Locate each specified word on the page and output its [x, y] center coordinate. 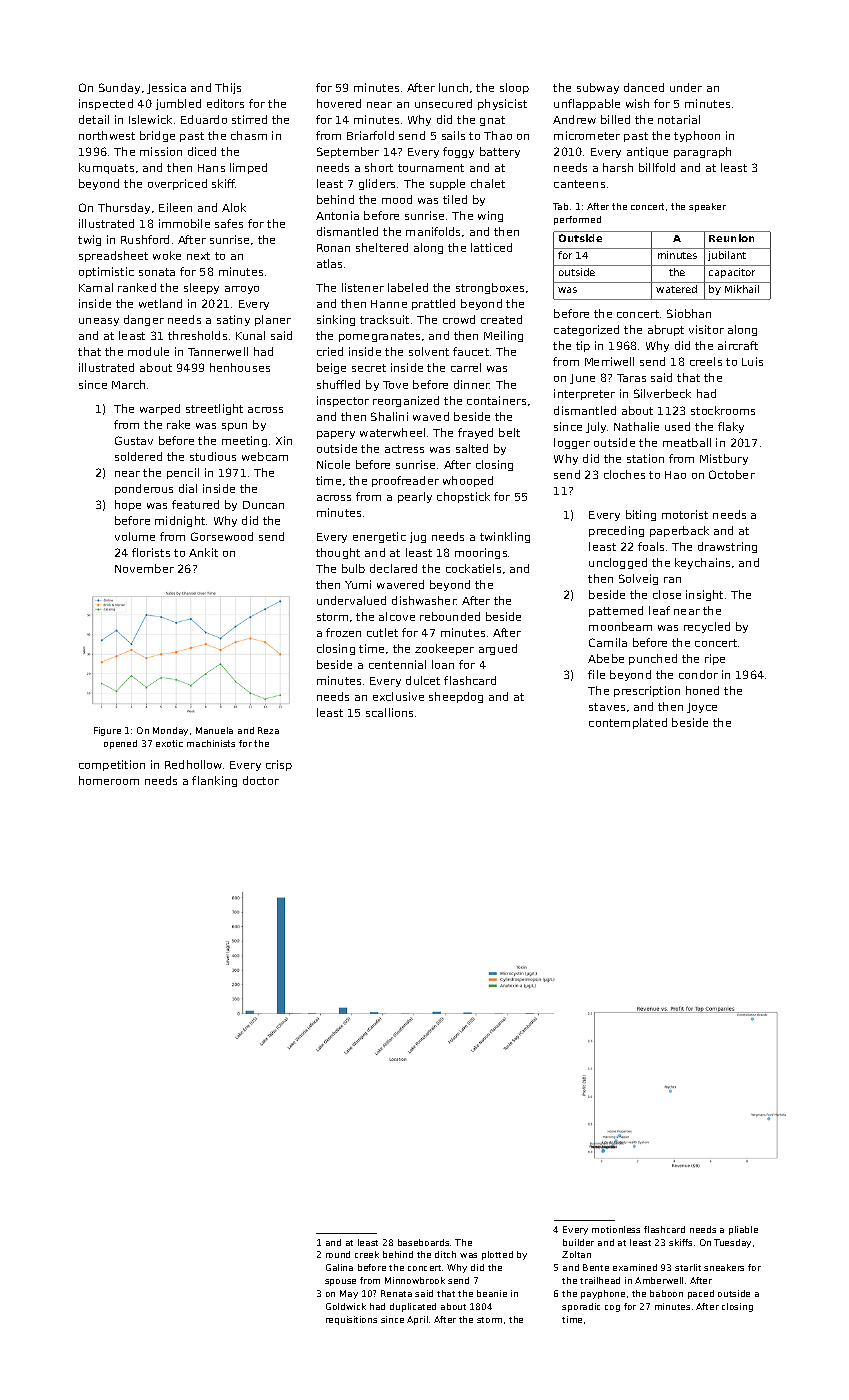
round [338, 1254]
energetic [379, 537]
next [198, 256]
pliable [743, 1230]
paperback [679, 531]
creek [367, 1254]
